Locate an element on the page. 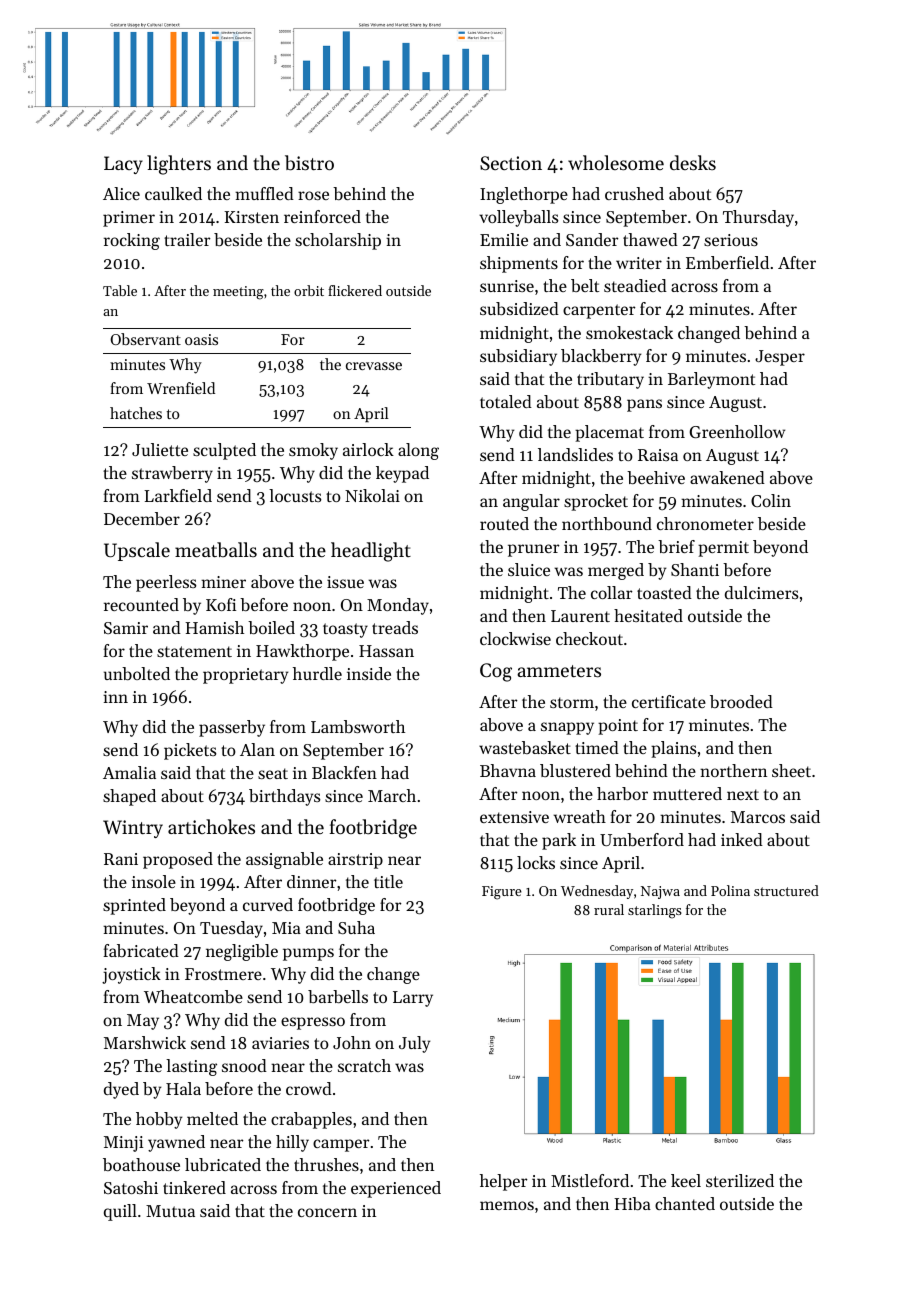  airstrip is located at coordinates (355, 861).
